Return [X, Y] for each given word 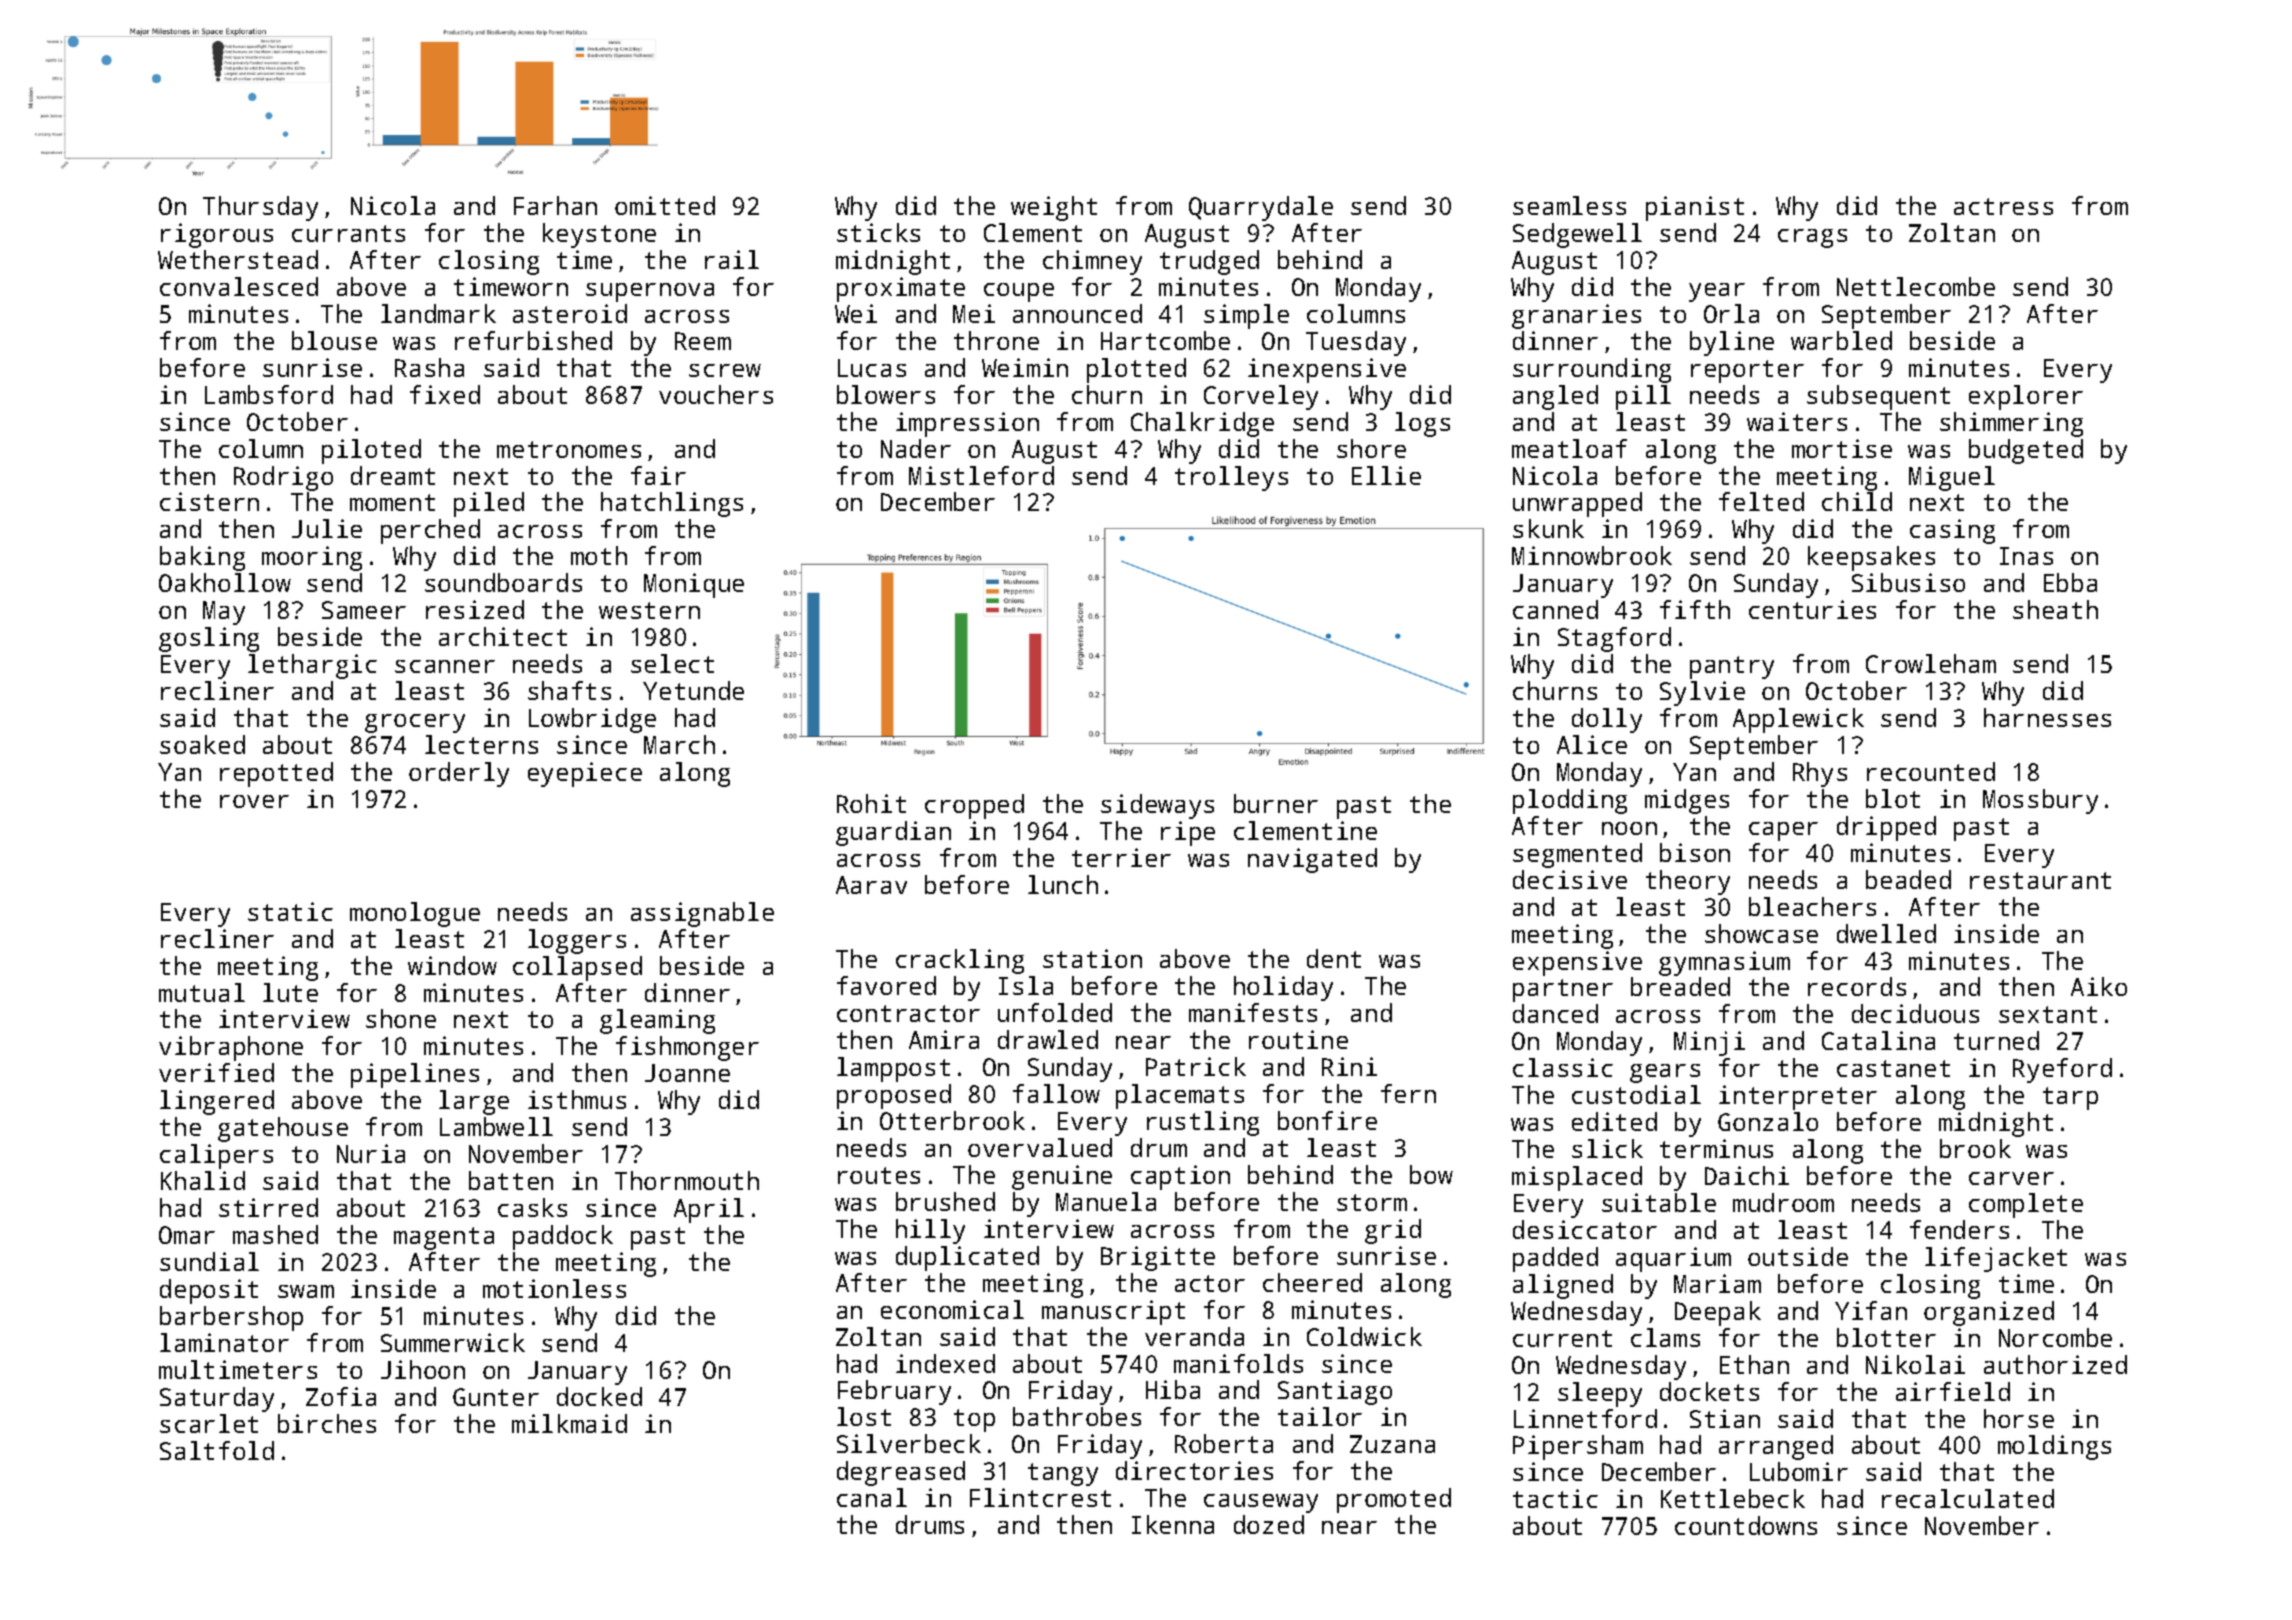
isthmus [577, 1099]
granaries [1576, 316]
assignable [702, 914]
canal [872, 1497]
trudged [1209, 262]
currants [348, 233]
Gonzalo [1768, 1121]
